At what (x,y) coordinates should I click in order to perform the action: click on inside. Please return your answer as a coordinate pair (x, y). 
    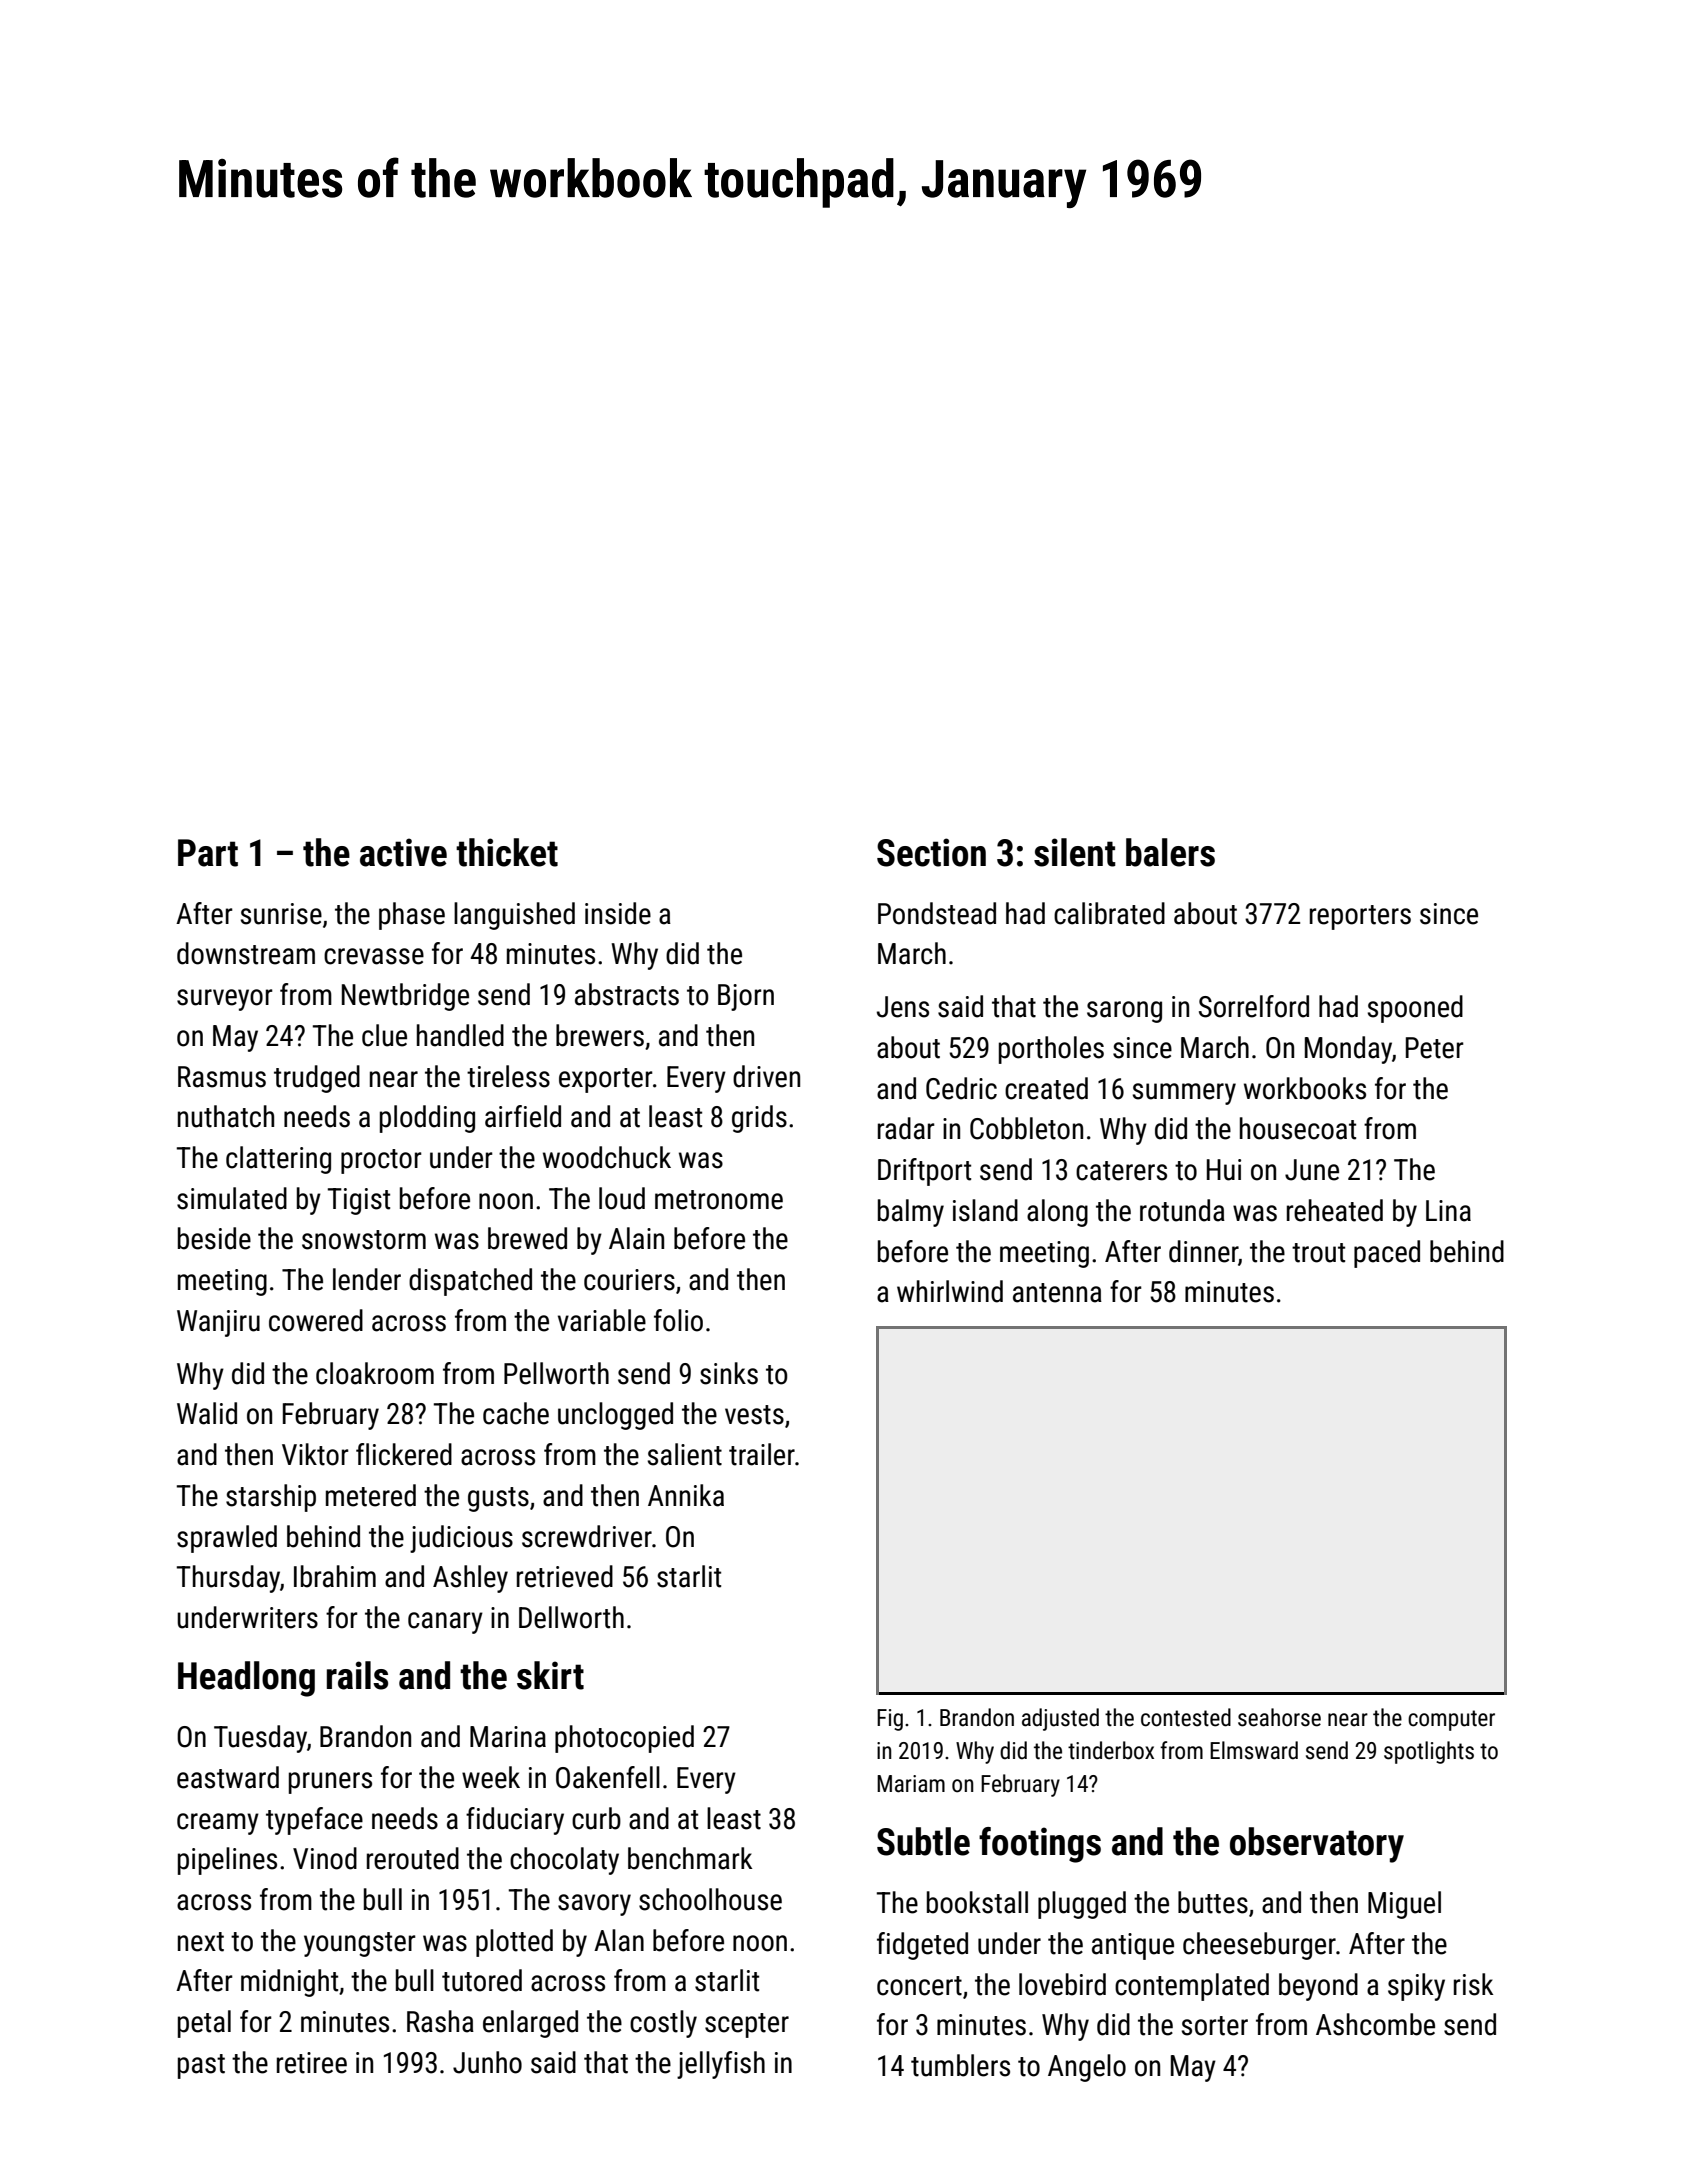
    Looking at the image, I should click on (618, 913).
